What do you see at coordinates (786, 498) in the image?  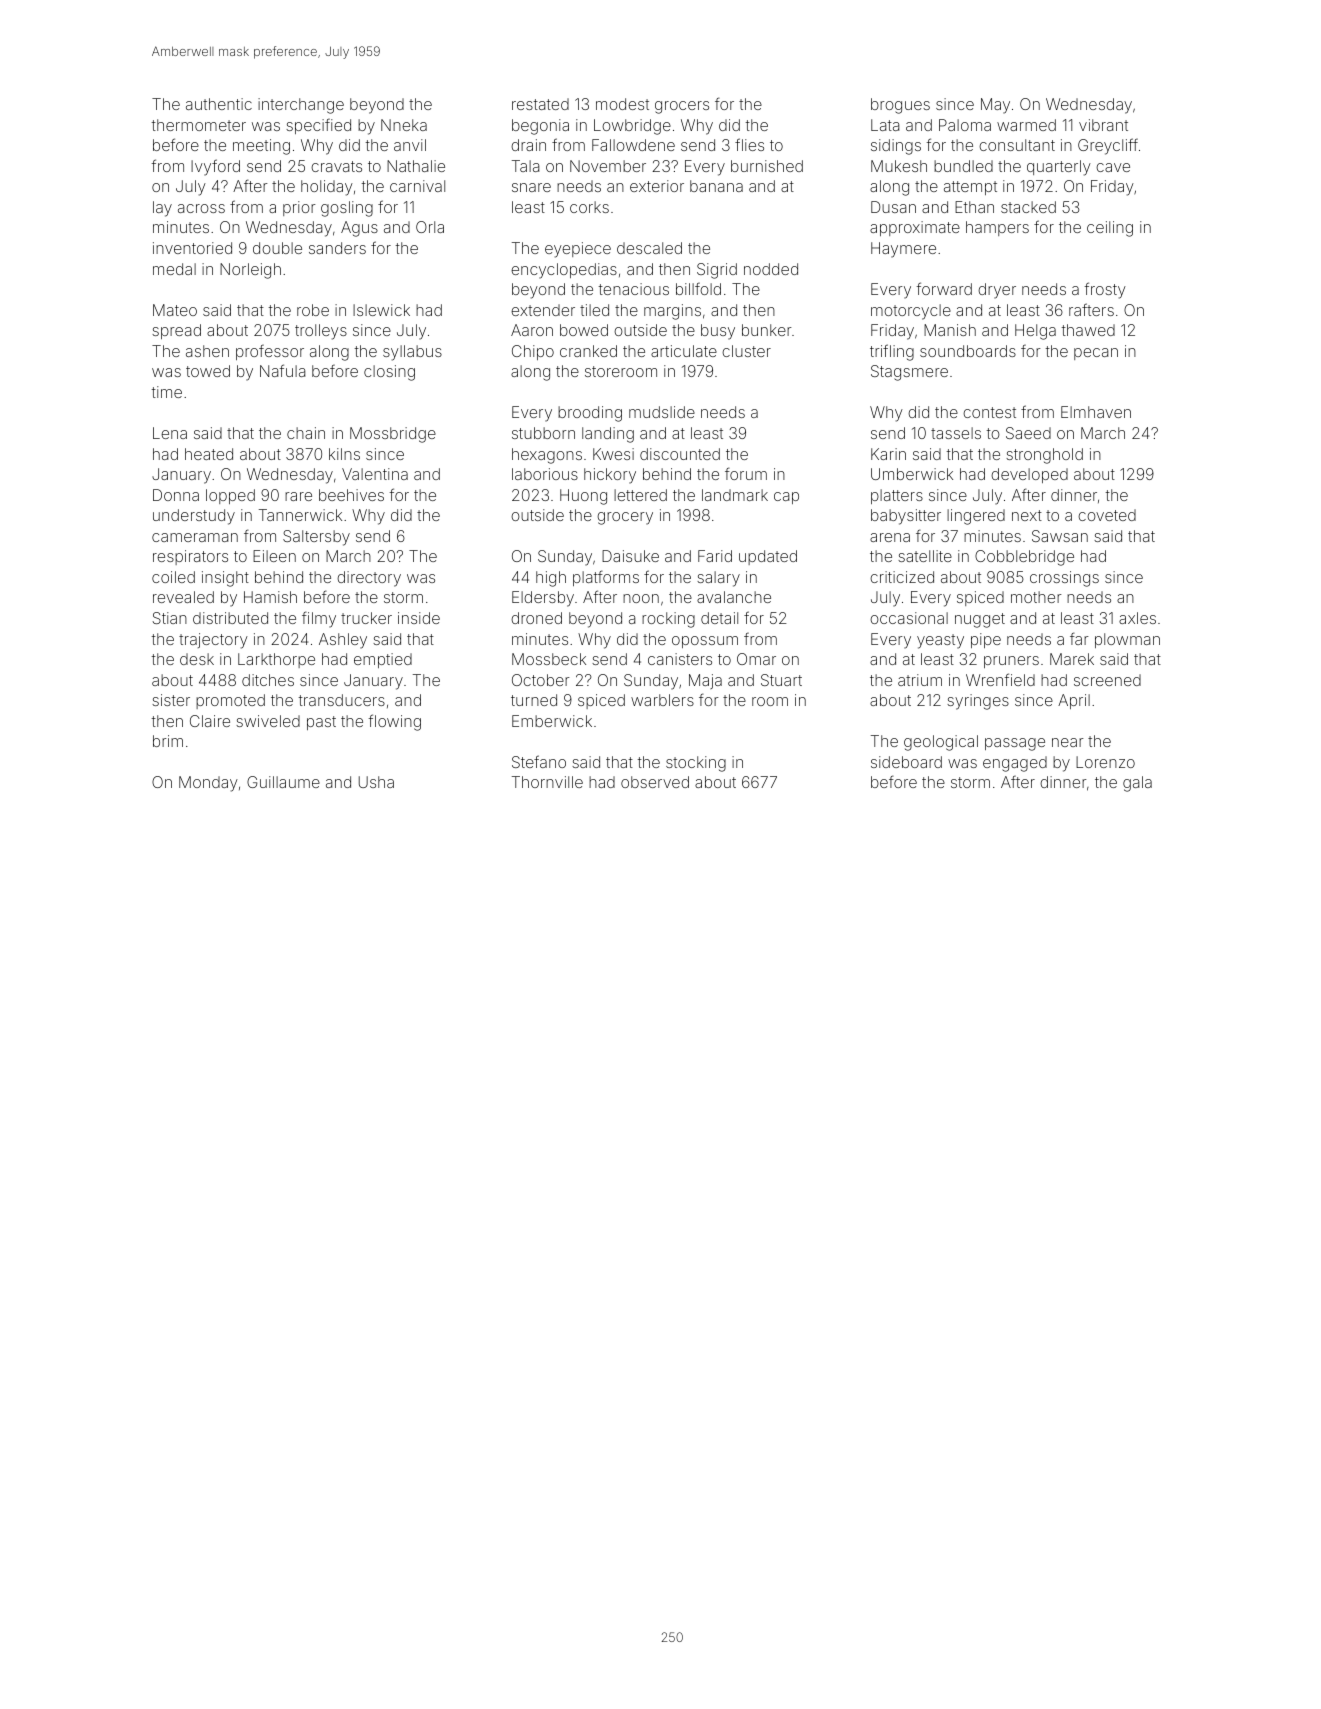 I see `cap` at bounding box center [786, 498].
